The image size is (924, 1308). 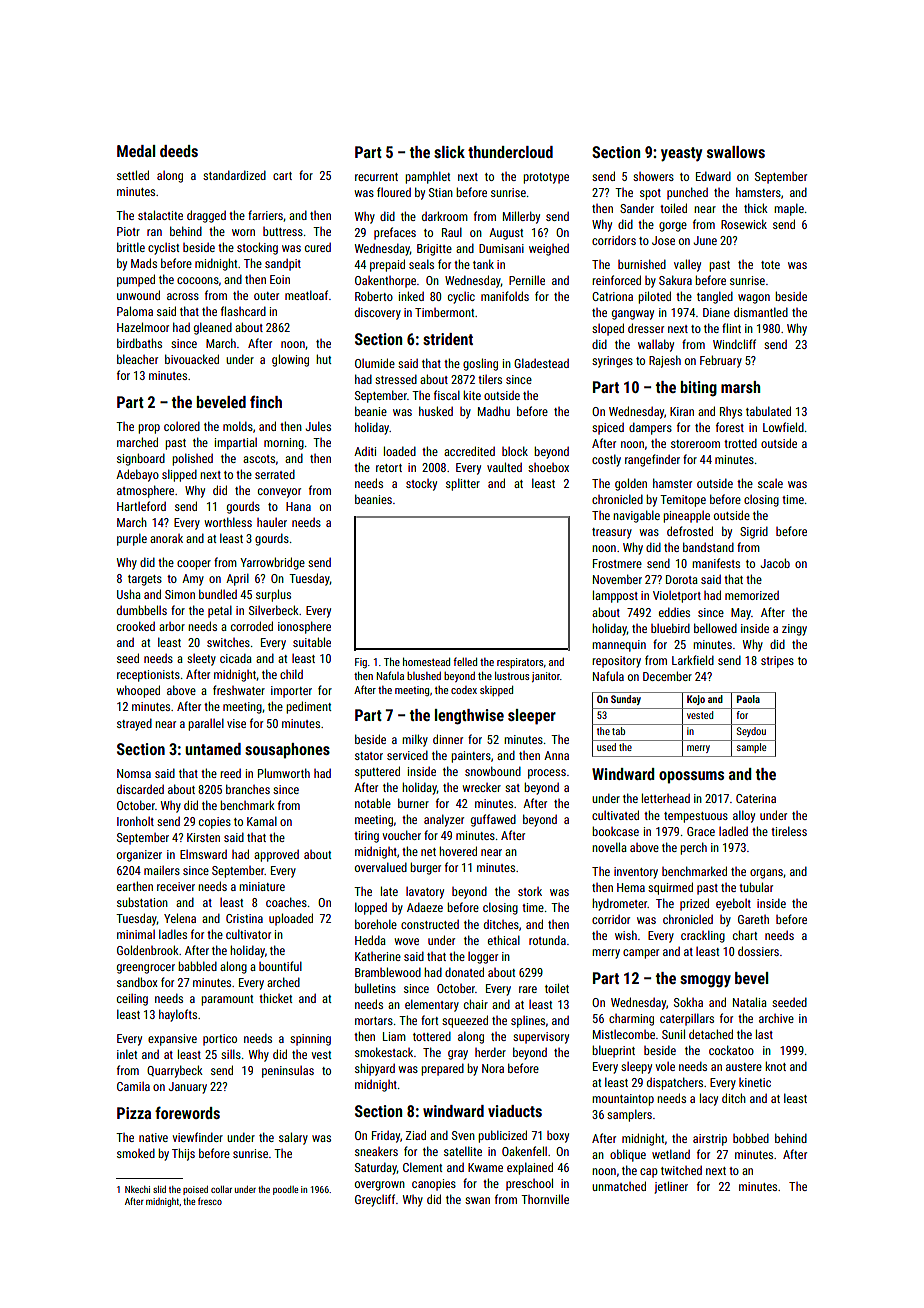 What do you see at coordinates (149, 429) in the document?
I see `prop` at bounding box center [149, 429].
